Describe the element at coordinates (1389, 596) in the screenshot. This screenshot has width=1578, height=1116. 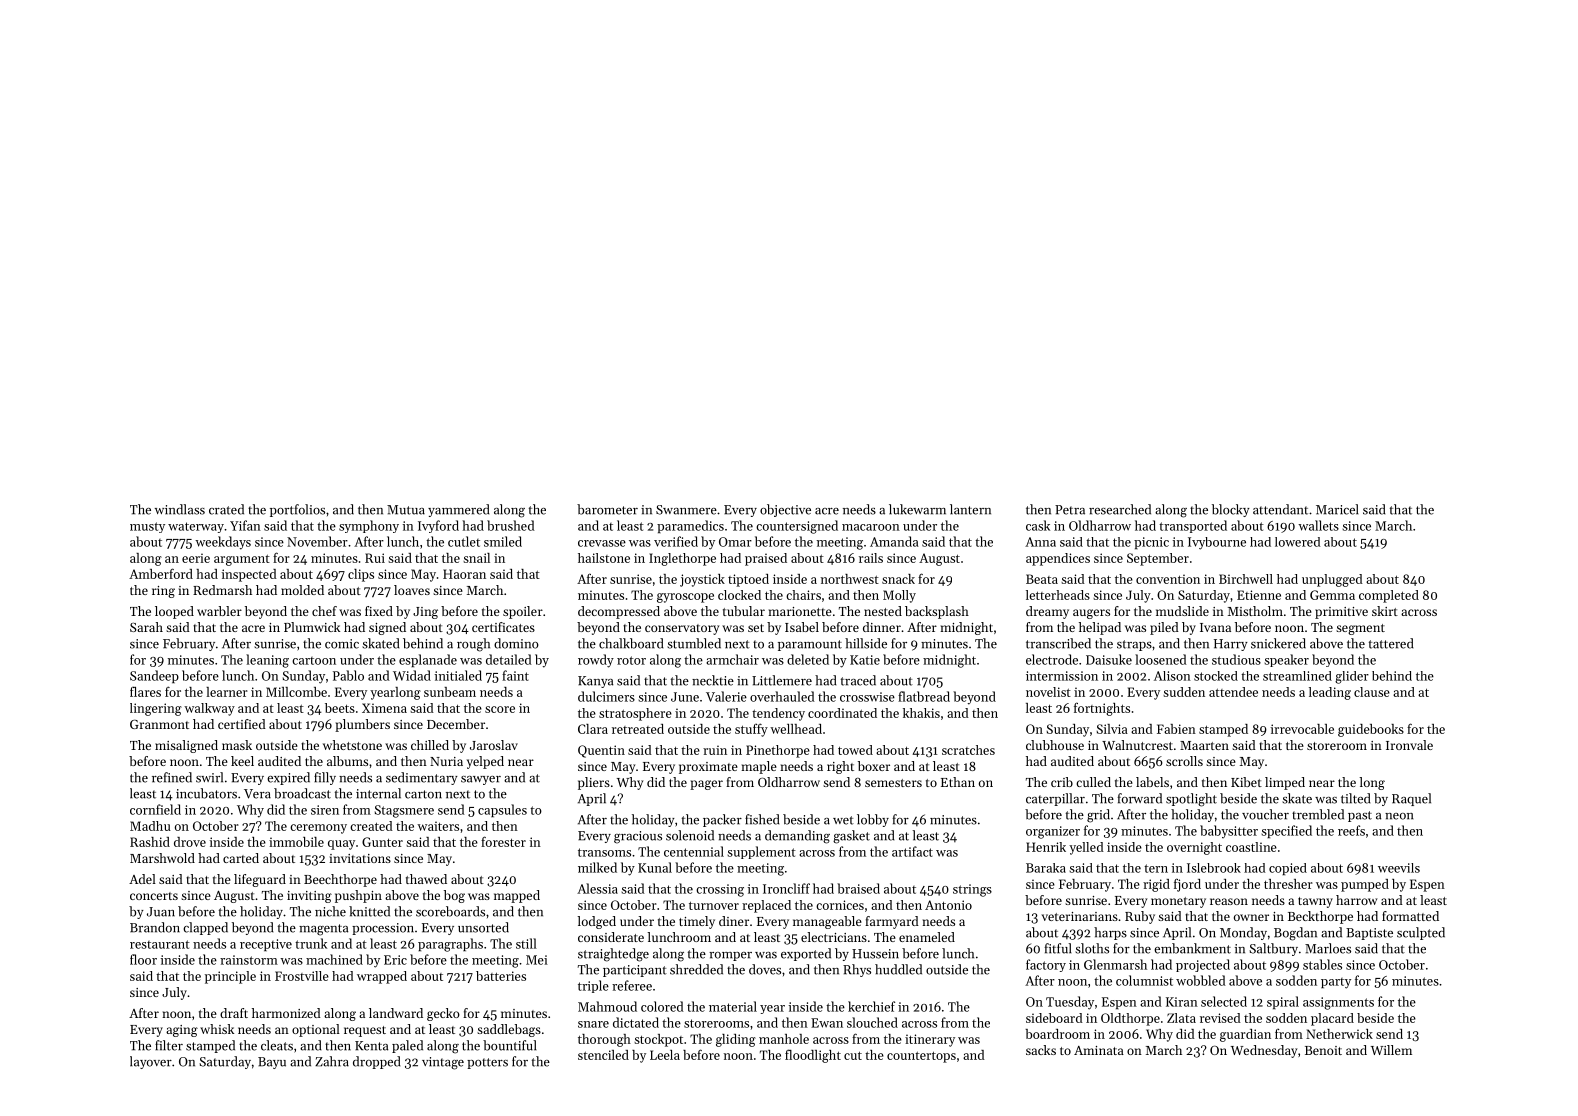
I see `completed` at that location.
